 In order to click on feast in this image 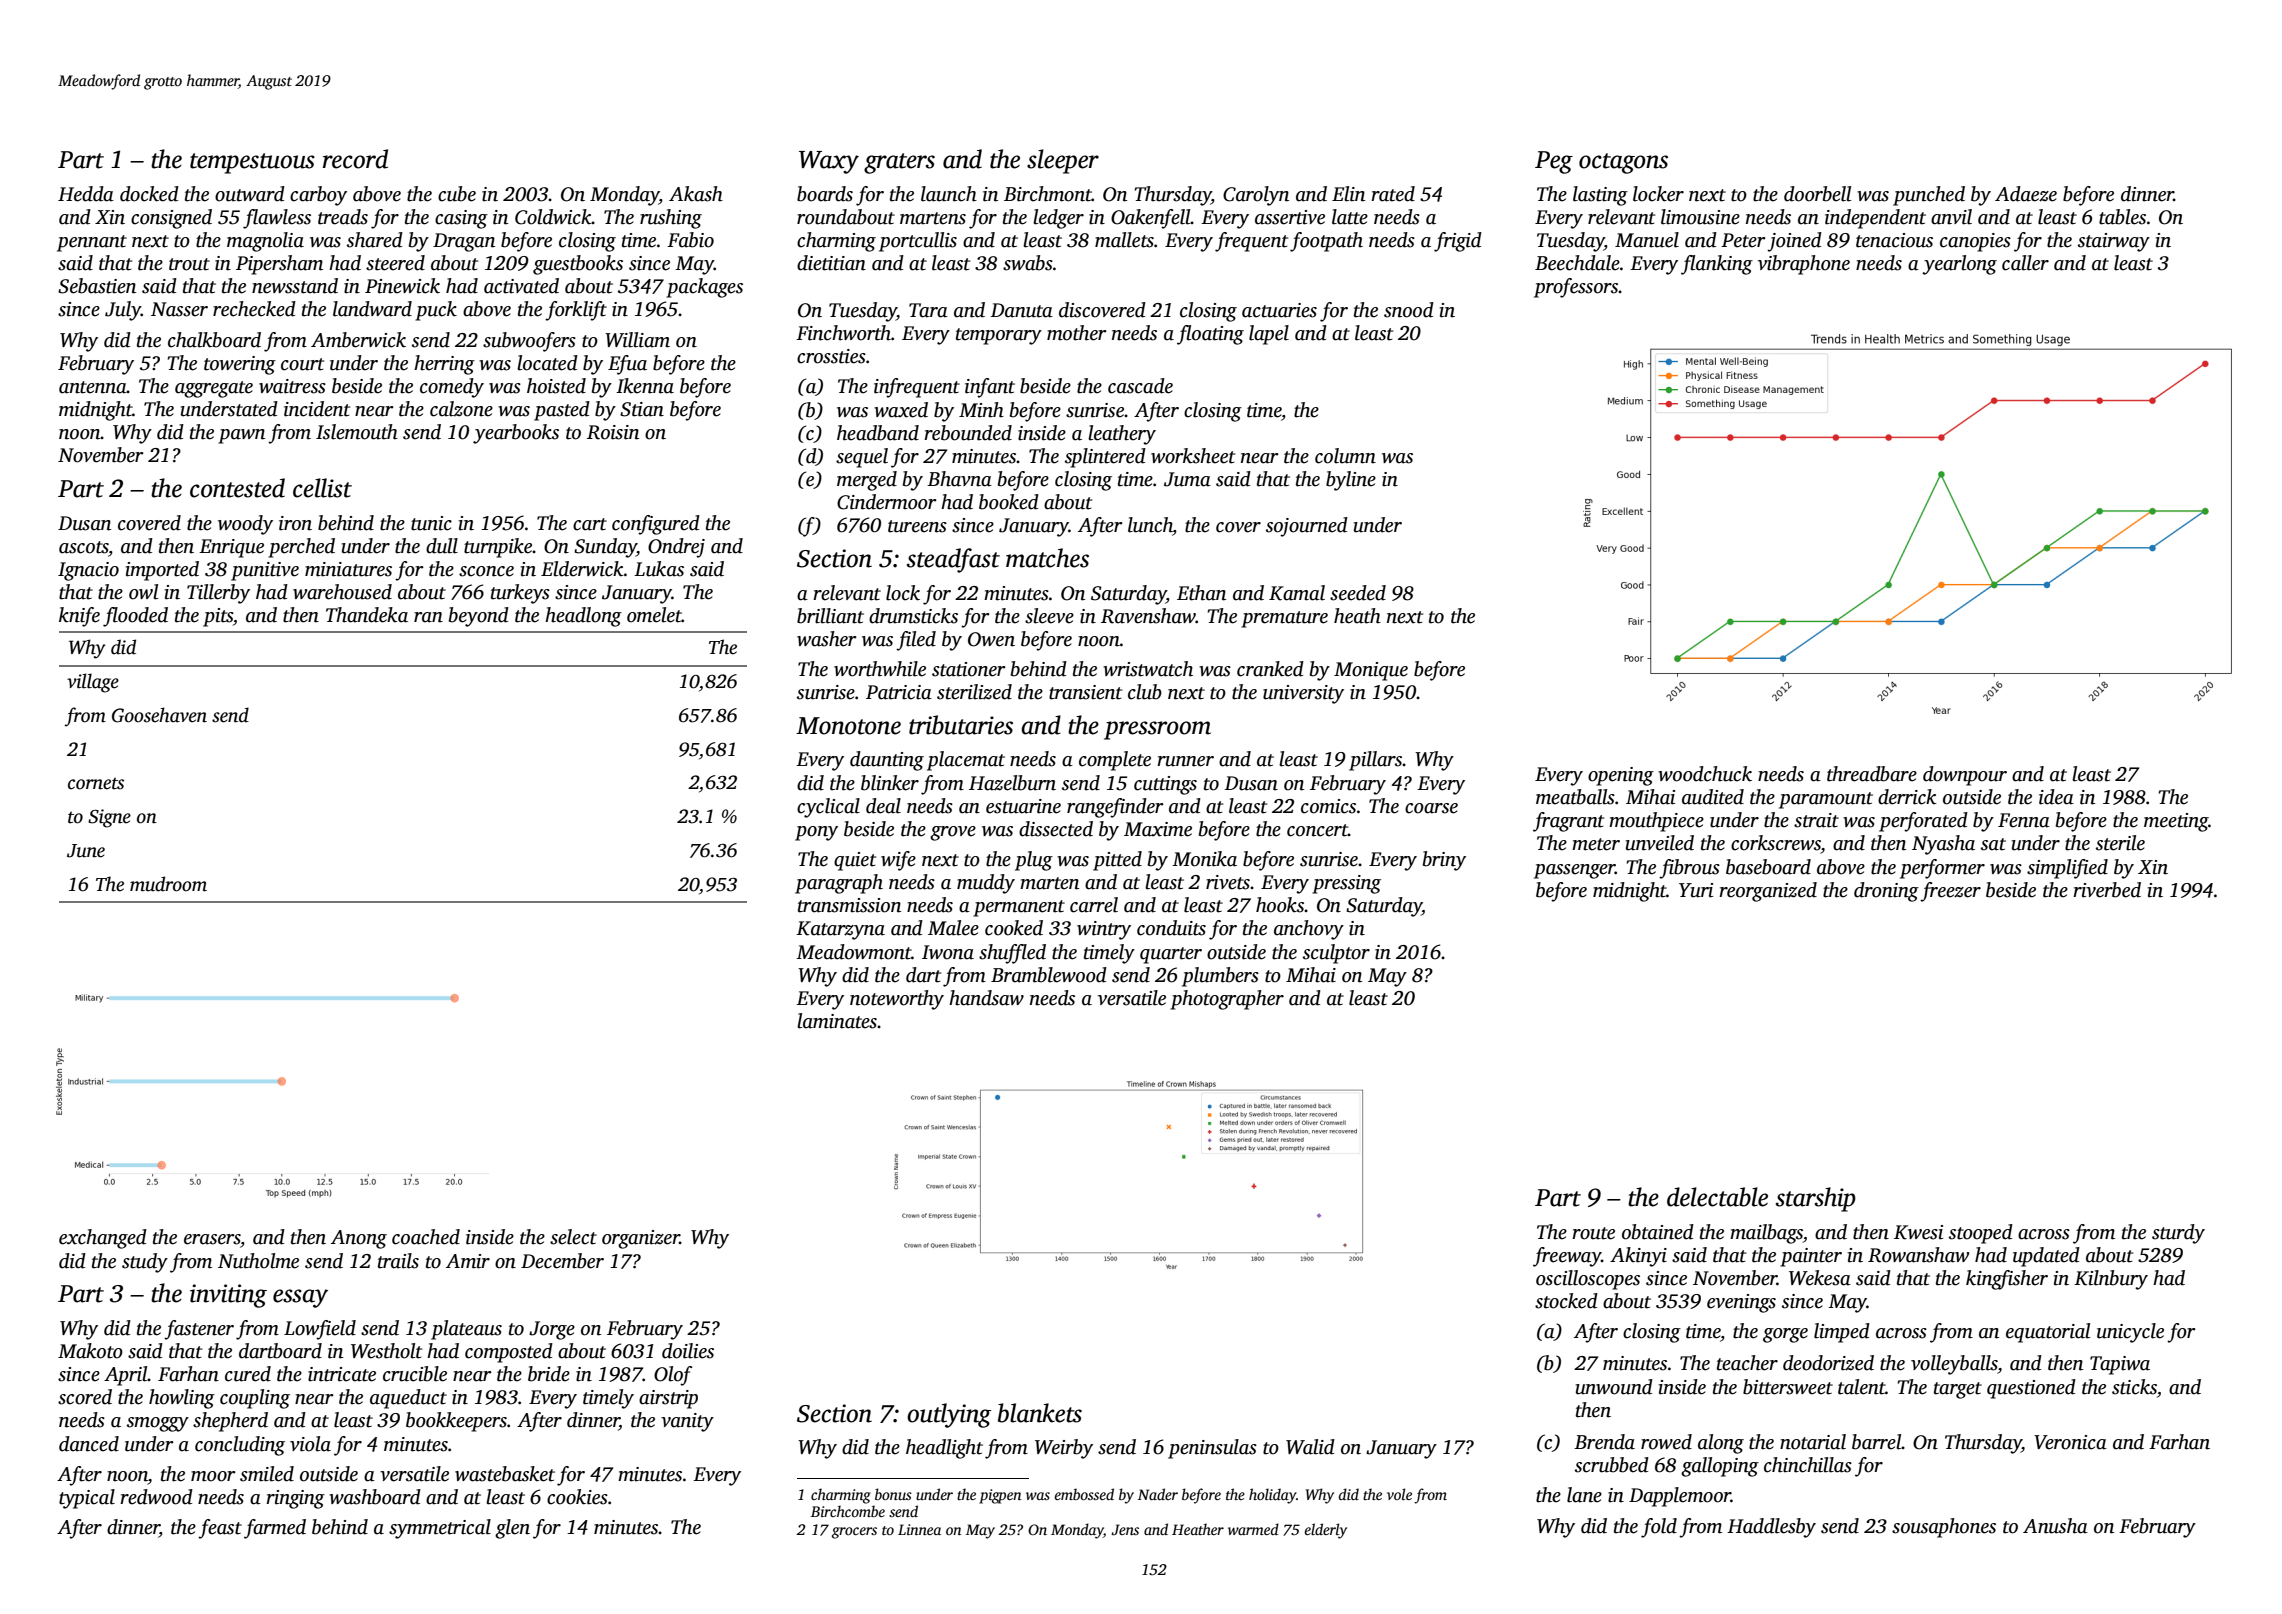, I will do `click(220, 1529)`.
